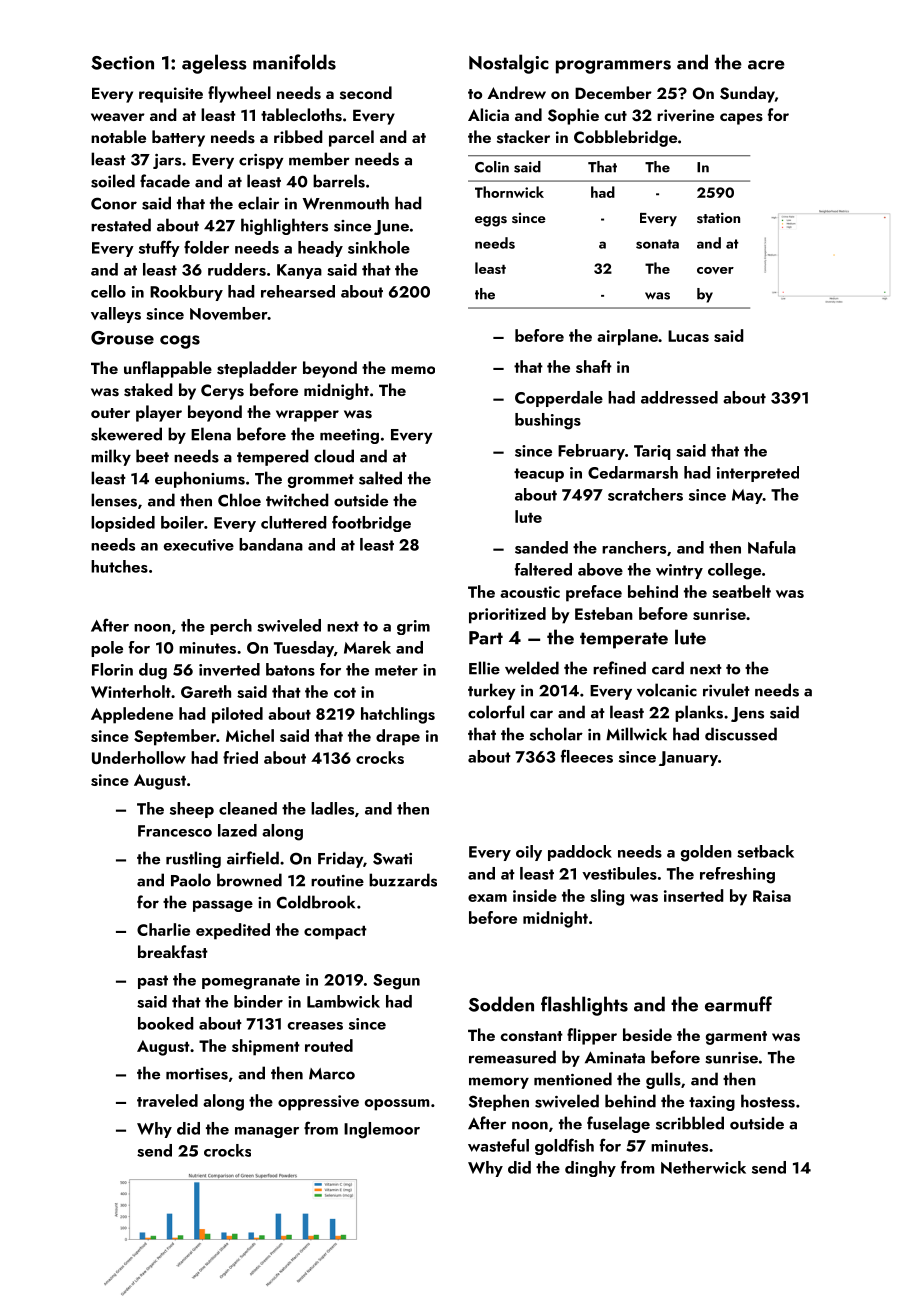 The height and width of the screenshot is (1316, 908). What do you see at coordinates (613, 67) in the screenshot?
I see `programmers` at bounding box center [613, 67].
